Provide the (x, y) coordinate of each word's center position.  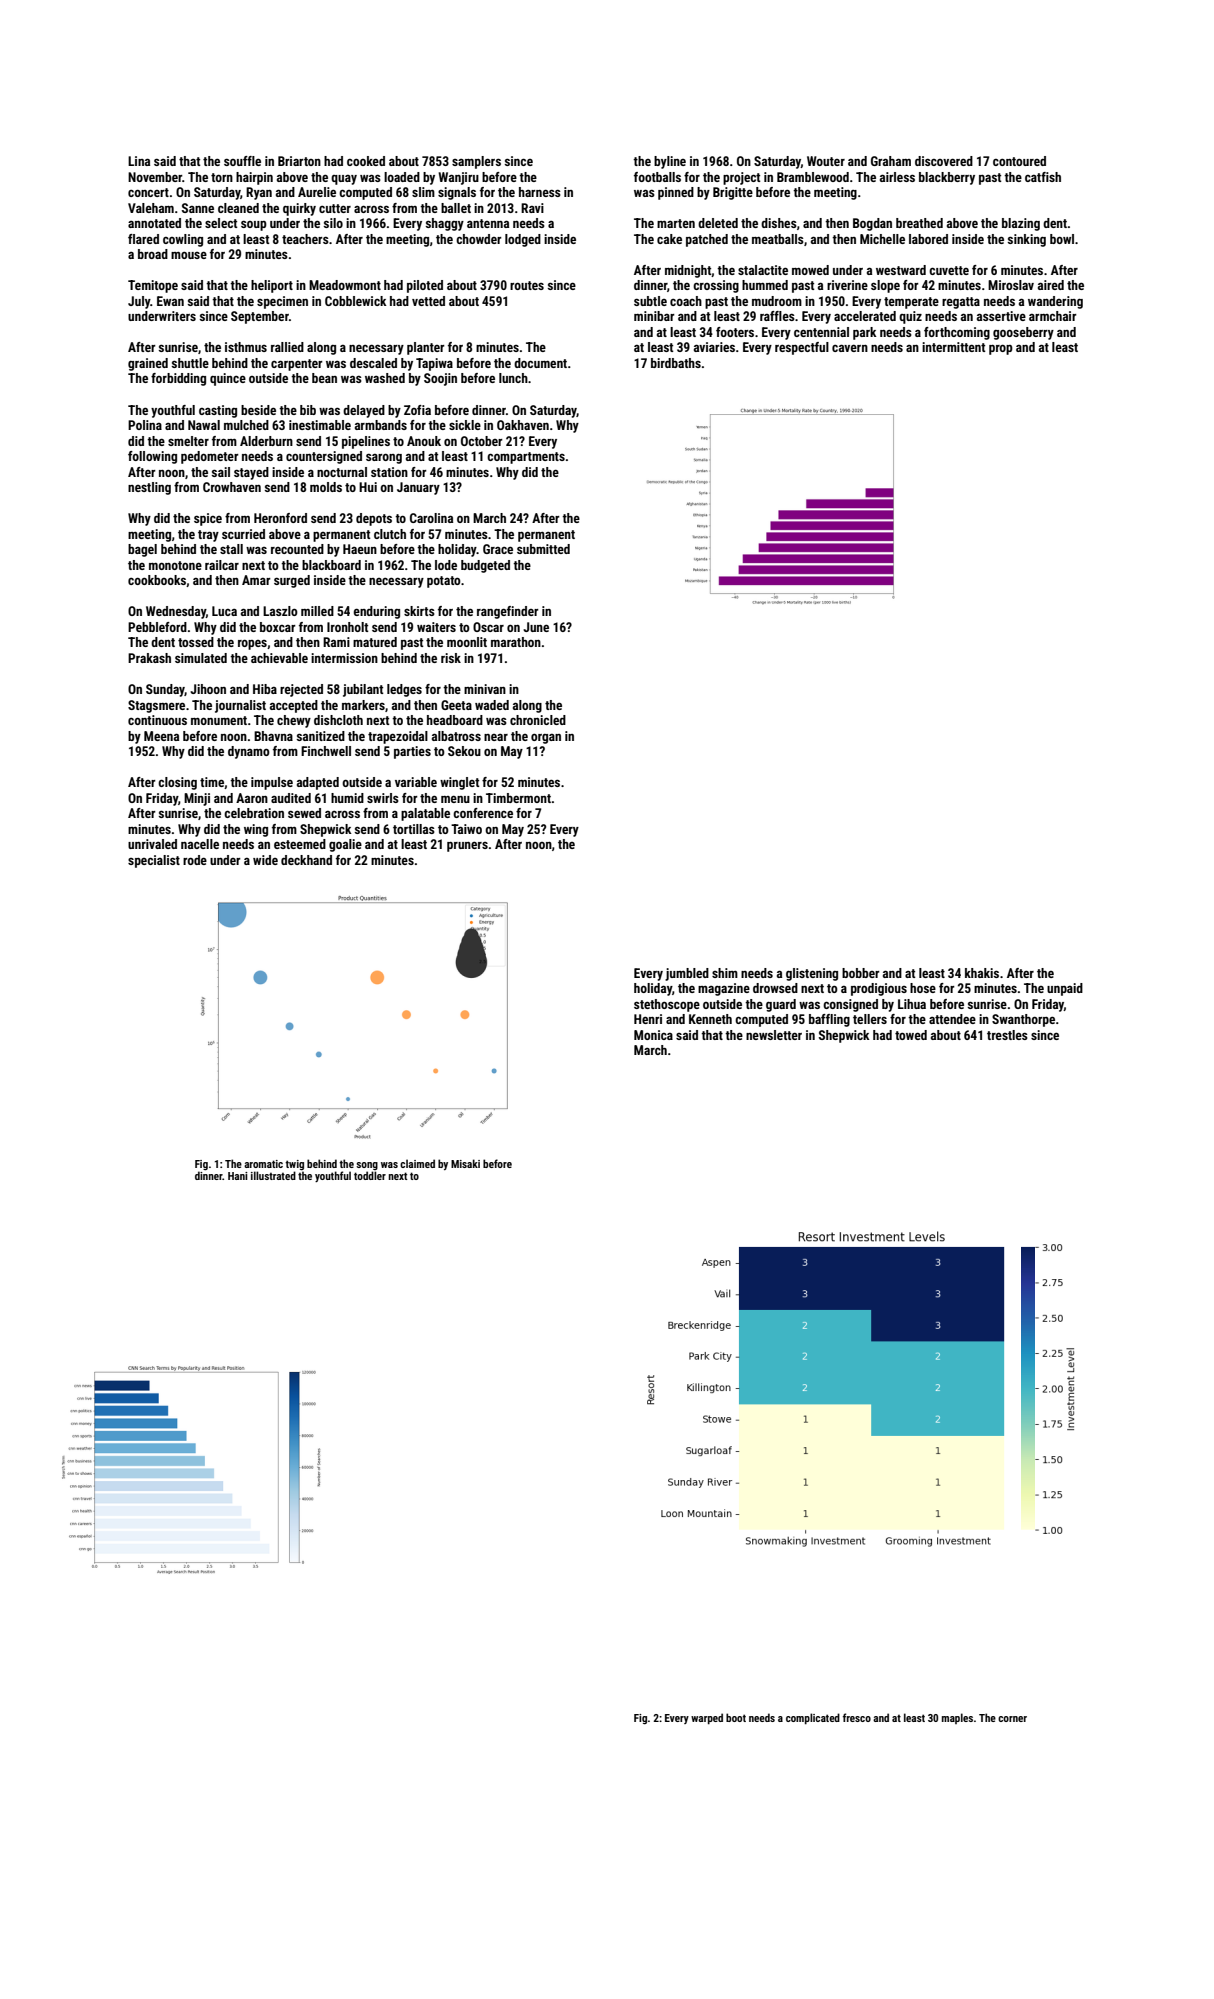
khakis (982, 973)
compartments (526, 458)
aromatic (263, 1164)
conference (483, 813)
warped (707, 1719)
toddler (370, 1175)
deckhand (306, 860)
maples (957, 1718)
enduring (377, 612)
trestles (1007, 1035)
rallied (287, 347)
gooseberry (1023, 333)
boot (736, 1717)
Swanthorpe (1023, 1020)
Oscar (488, 627)
